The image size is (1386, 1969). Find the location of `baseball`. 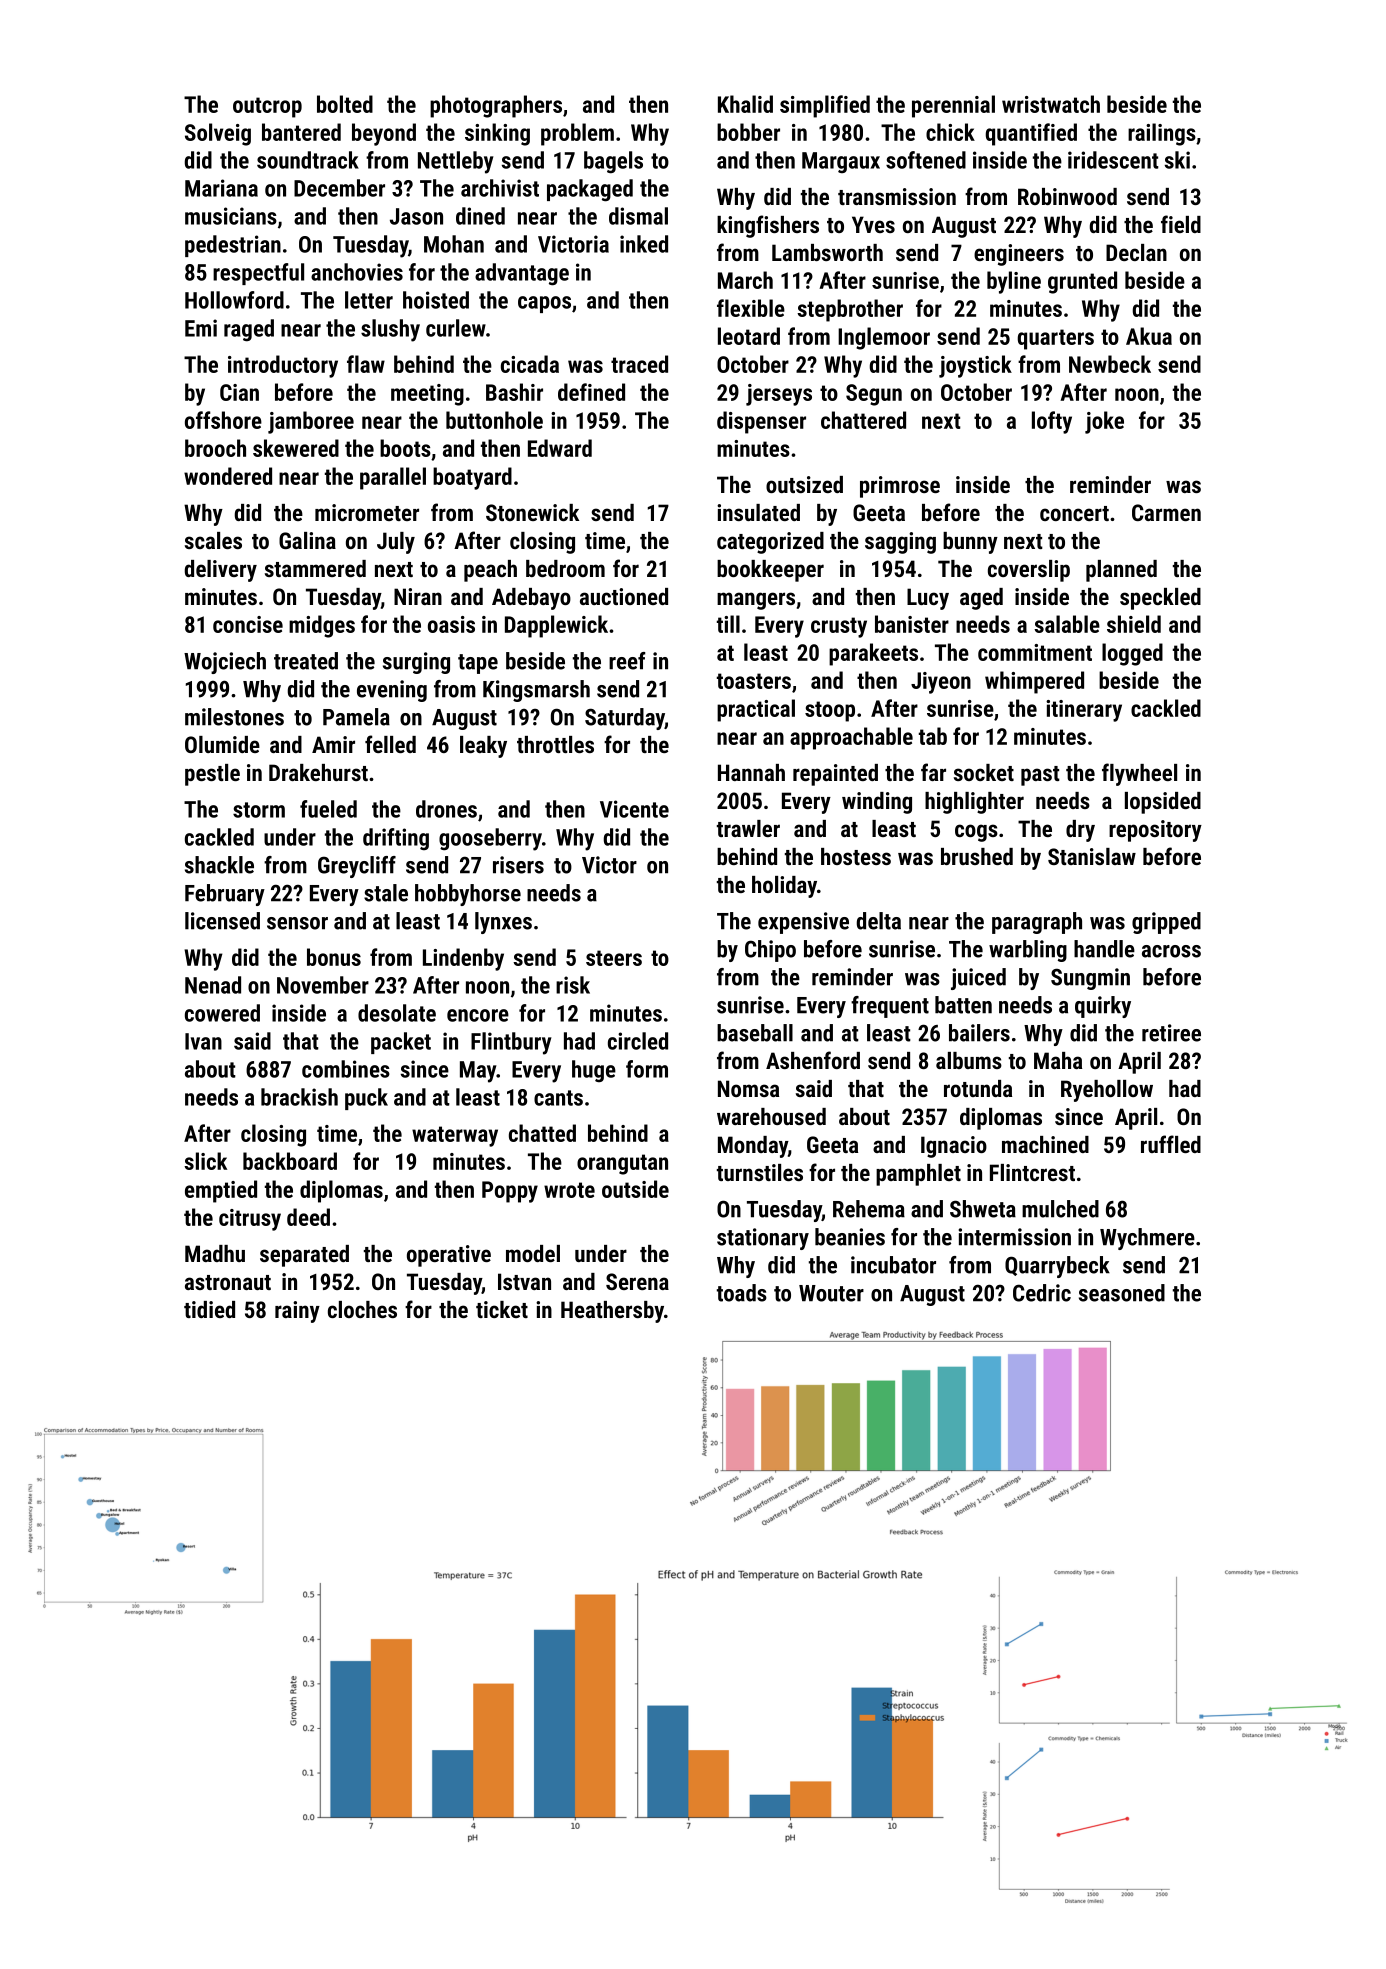

baseball is located at coordinates (755, 1033).
